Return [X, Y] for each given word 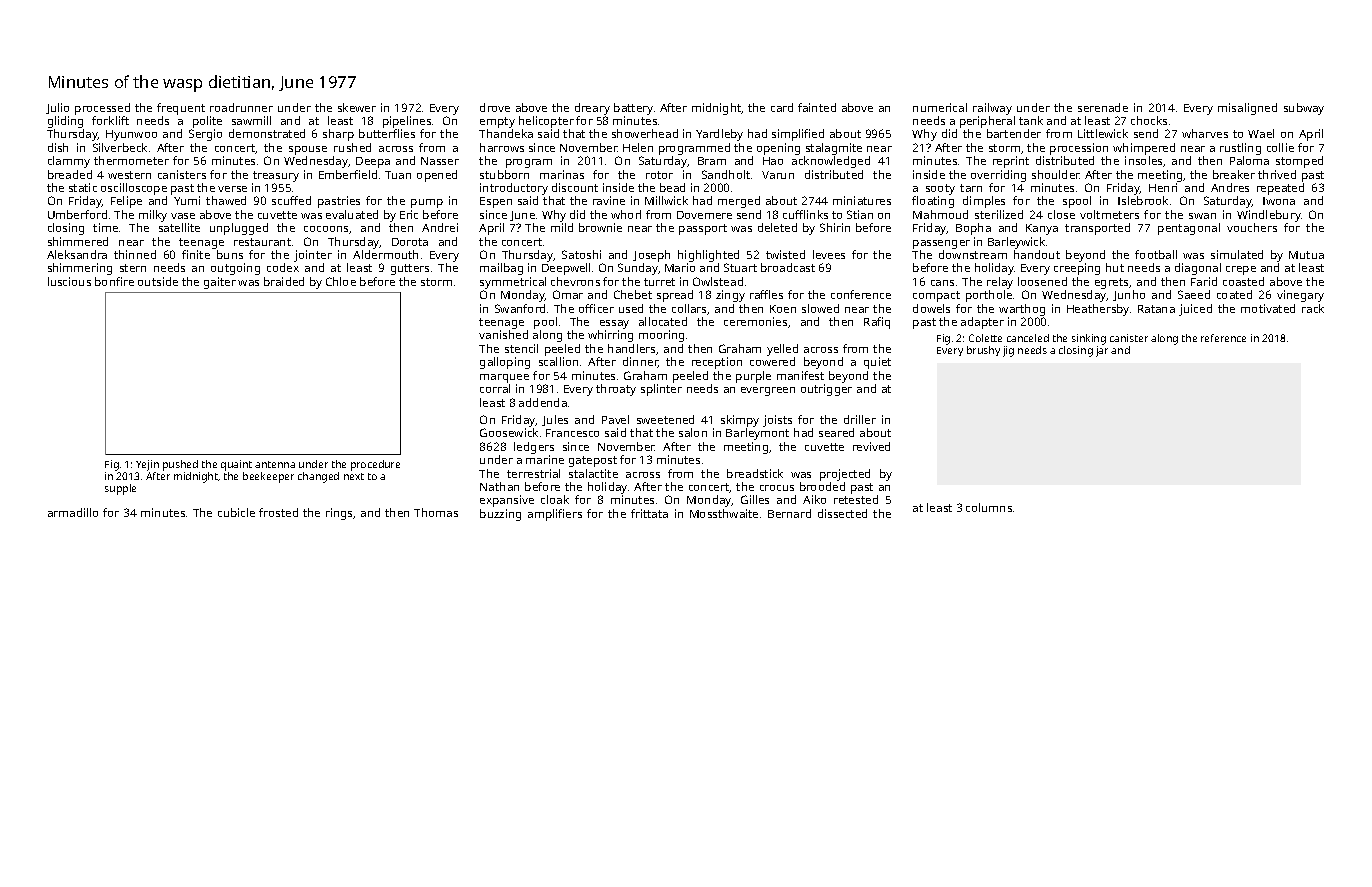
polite [207, 122]
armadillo [73, 512]
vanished [503, 334]
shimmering [80, 269]
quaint [236, 465]
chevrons [575, 281]
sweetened [665, 419]
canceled [1028, 338]
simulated [1237, 254]
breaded [70, 174]
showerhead [645, 133]
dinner [640, 362]
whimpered [1144, 149]
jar [1102, 351]
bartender [1014, 133]
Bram [712, 161]
